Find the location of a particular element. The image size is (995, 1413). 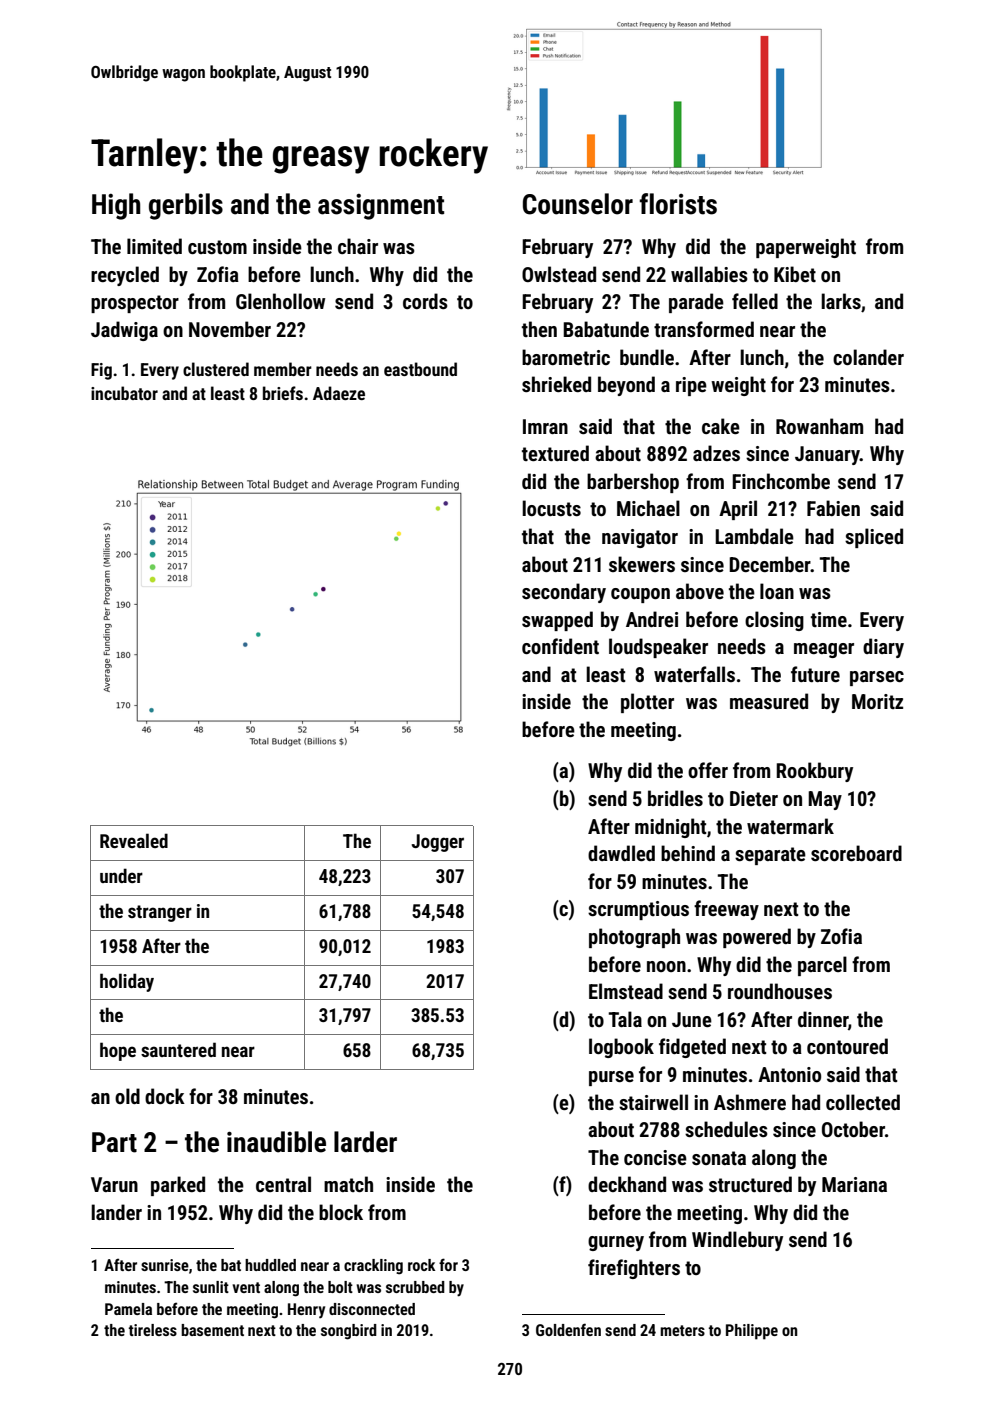

transformed is located at coordinates (704, 329).
